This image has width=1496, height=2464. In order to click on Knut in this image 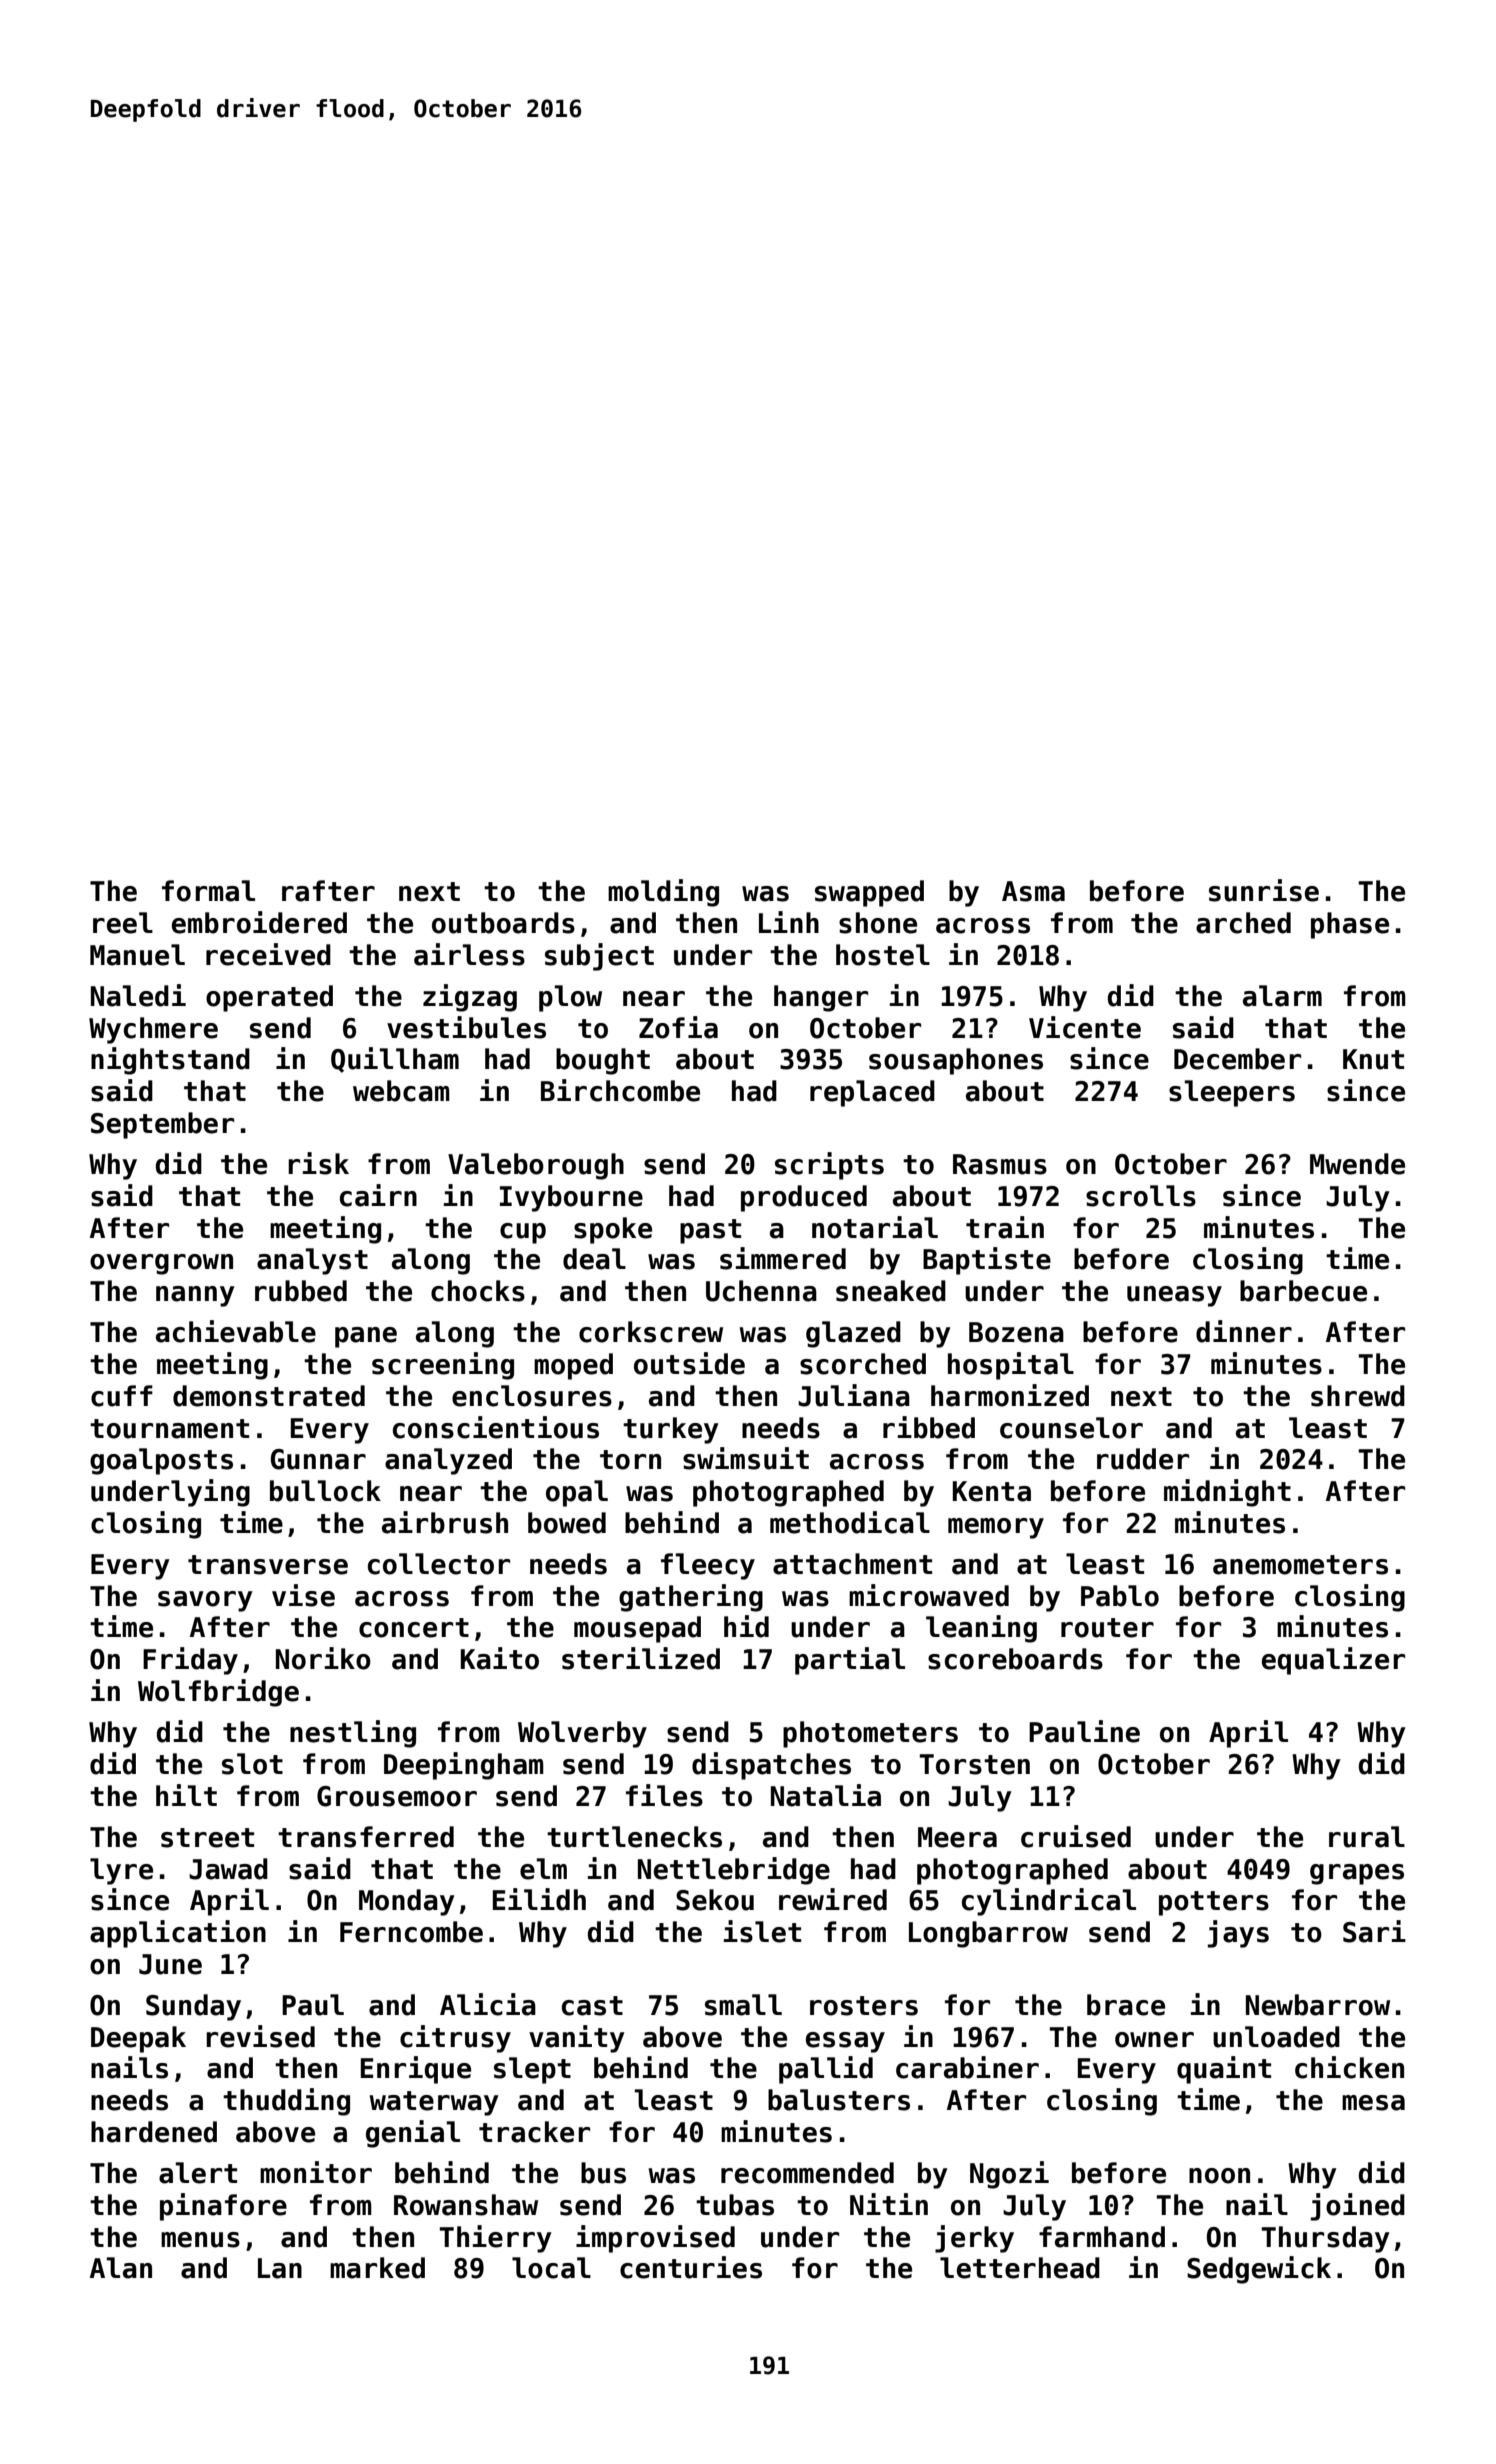, I will do `click(1373, 1059)`.
